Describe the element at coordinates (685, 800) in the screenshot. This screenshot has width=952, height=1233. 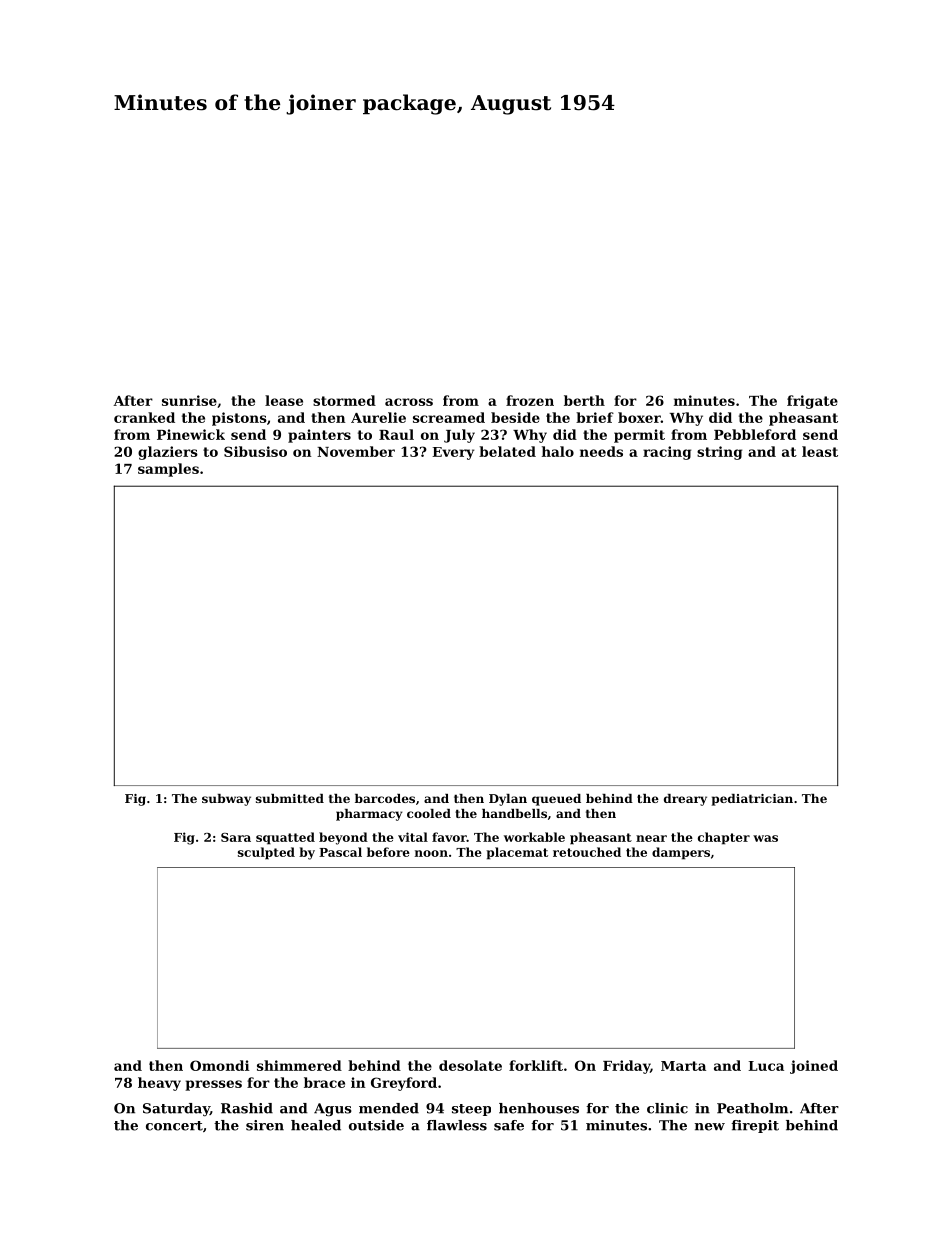
I see `dreary` at that location.
